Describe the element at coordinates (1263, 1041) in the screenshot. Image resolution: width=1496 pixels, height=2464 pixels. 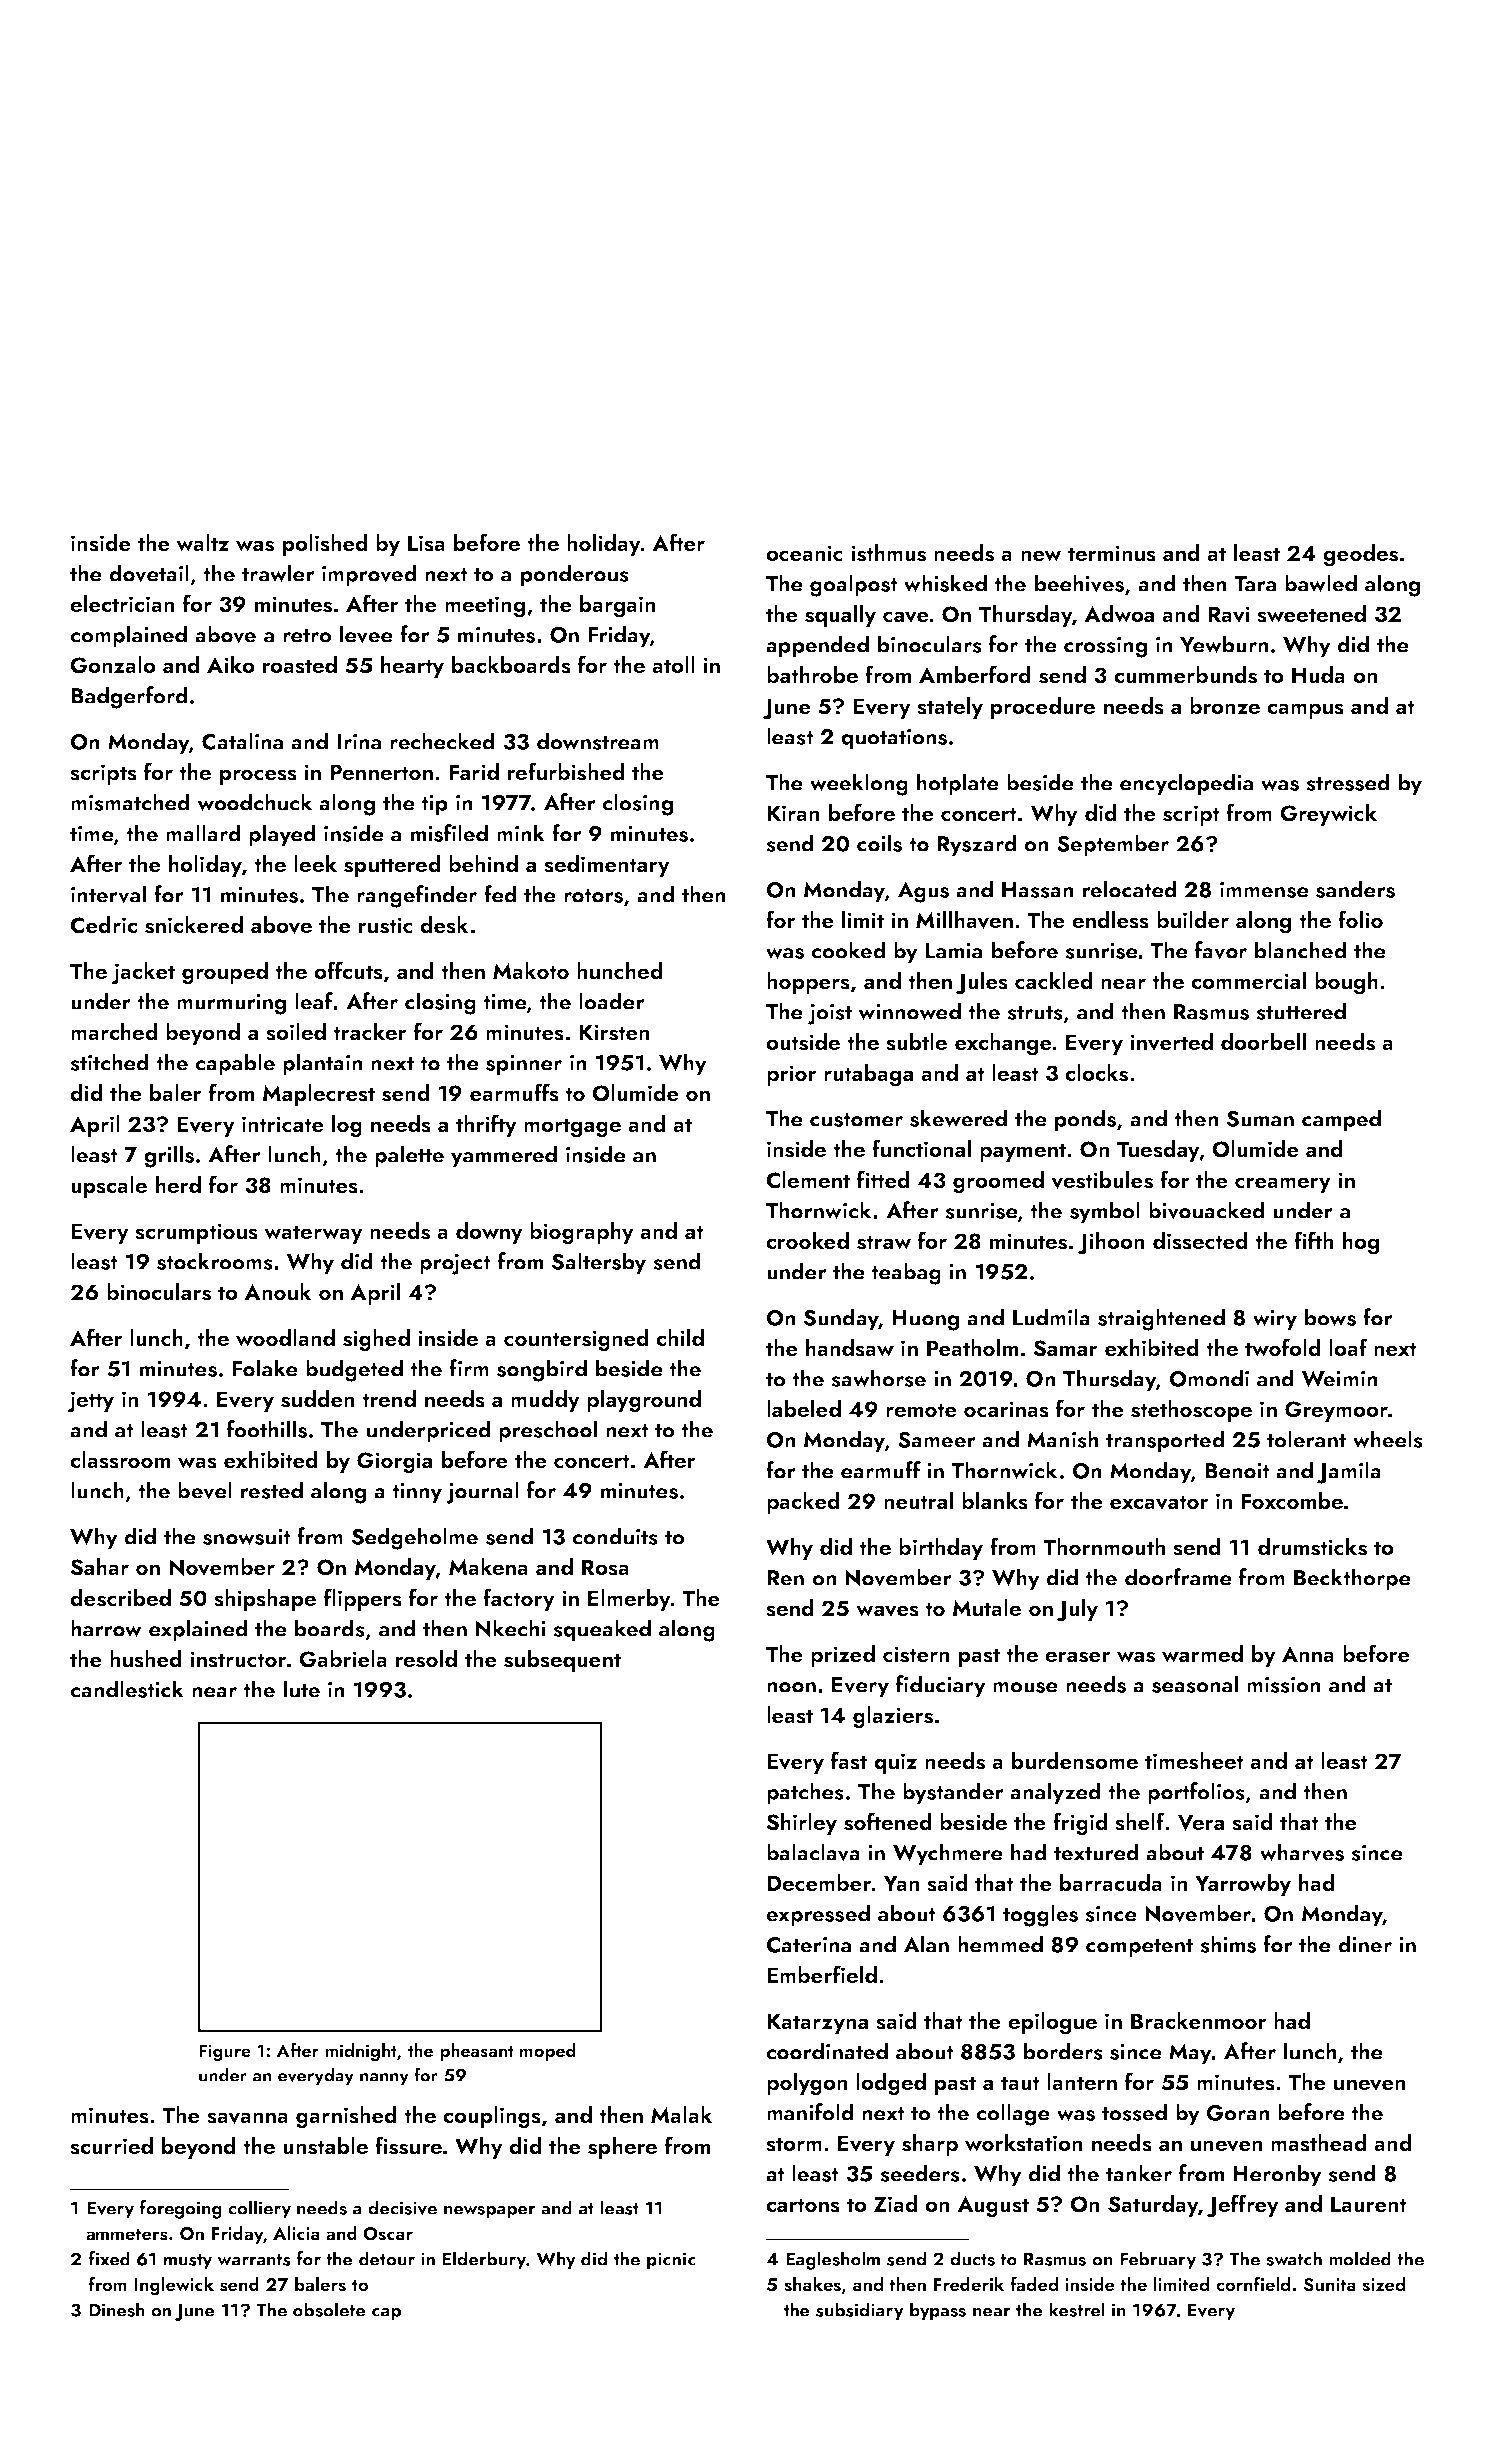
I see `doorbell` at that location.
